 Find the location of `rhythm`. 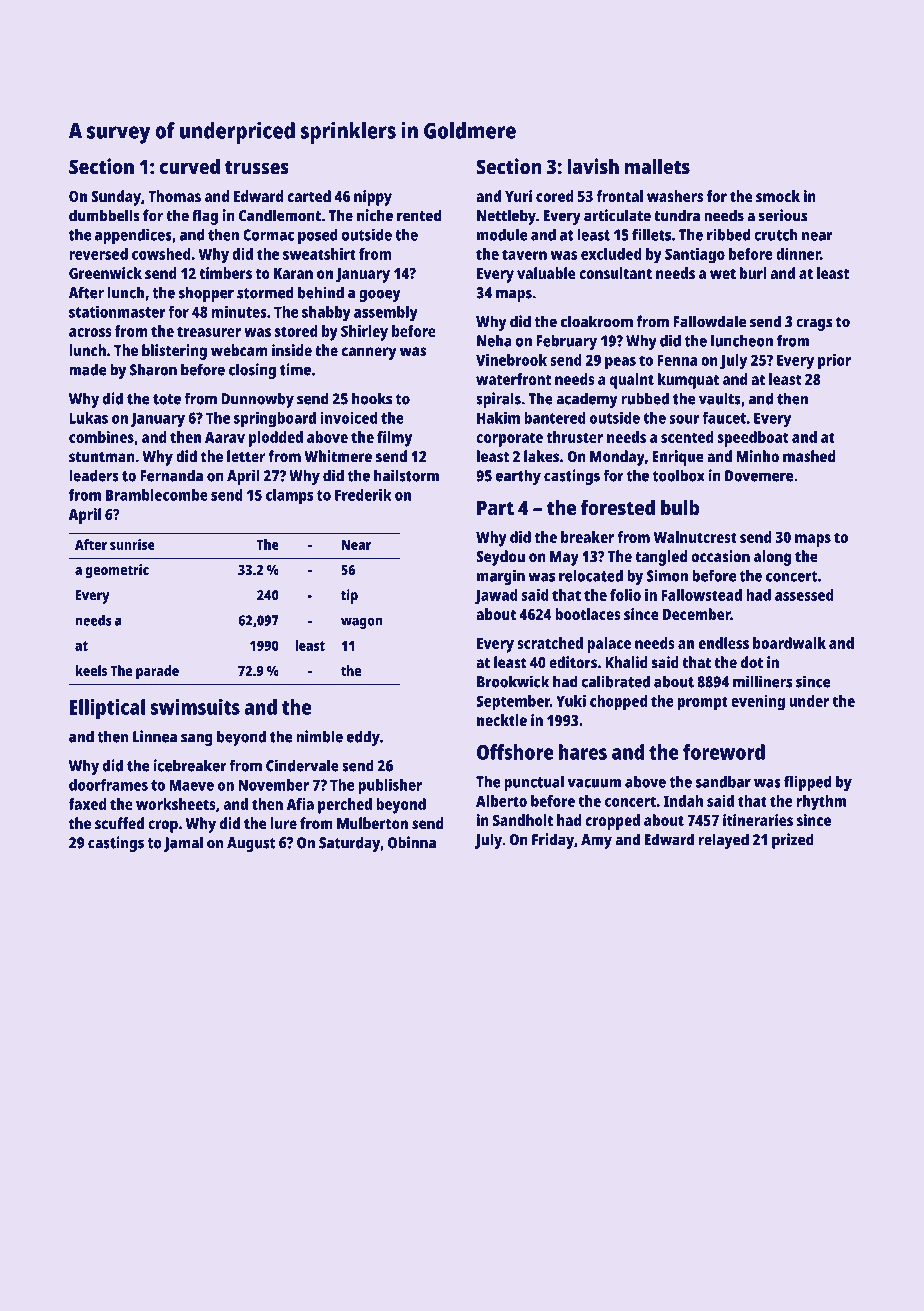

rhythm is located at coordinates (821, 803).
